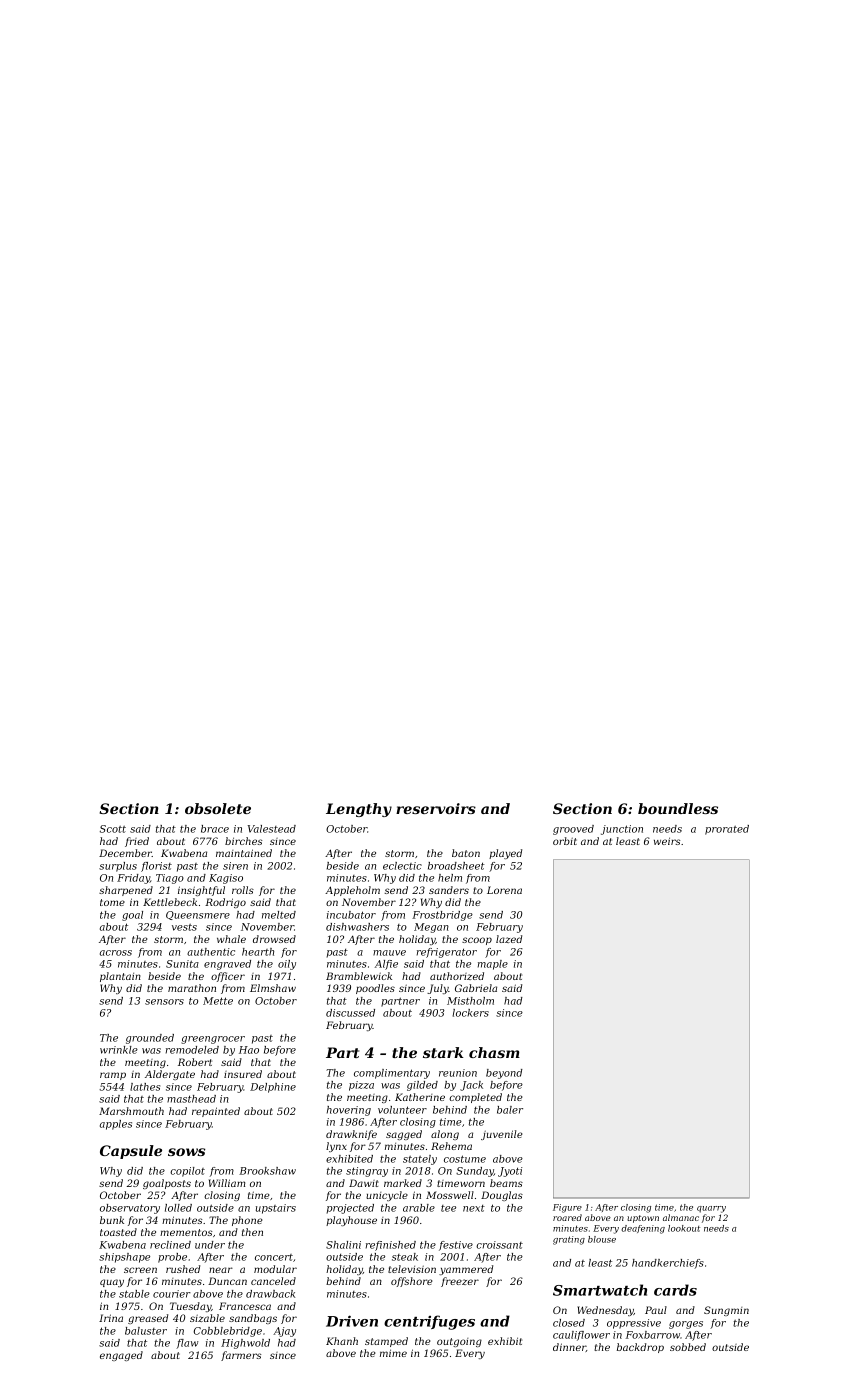 The image size is (849, 1400). Describe the element at coordinates (112, 902) in the screenshot. I see `tome` at that location.
